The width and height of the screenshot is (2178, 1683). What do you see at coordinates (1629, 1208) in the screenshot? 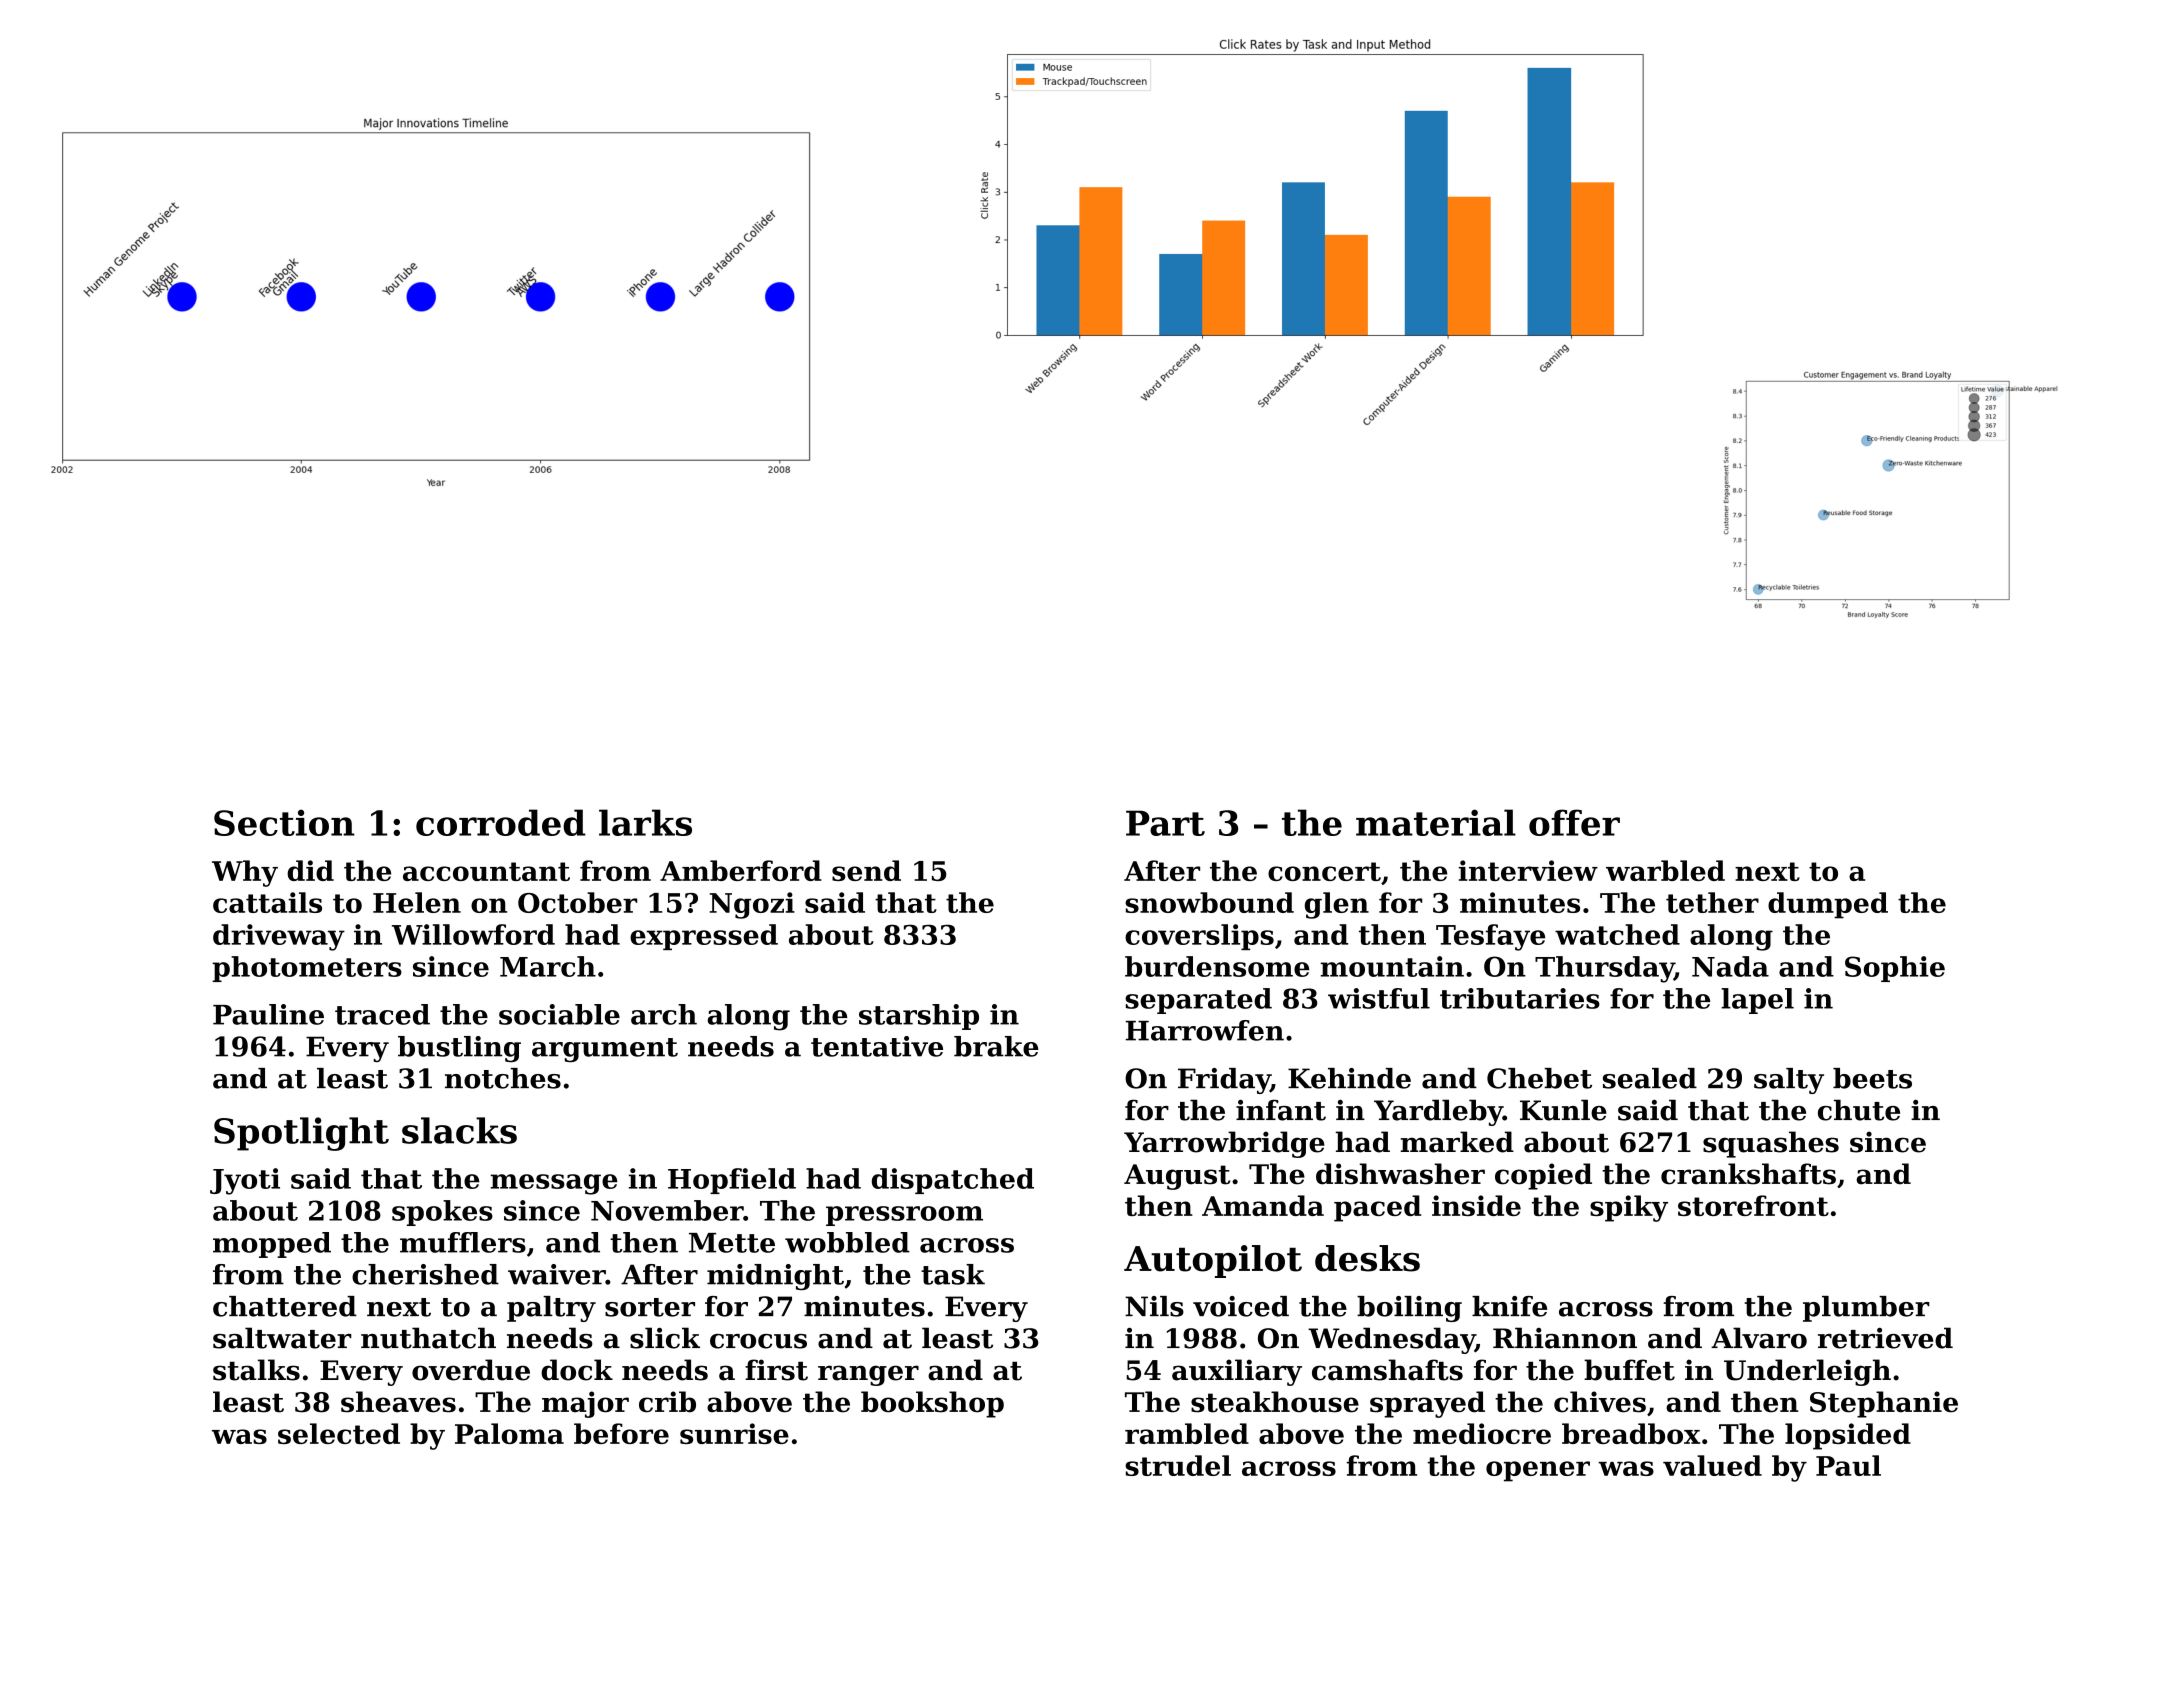
I see `spiky` at bounding box center [1629, 1208].
